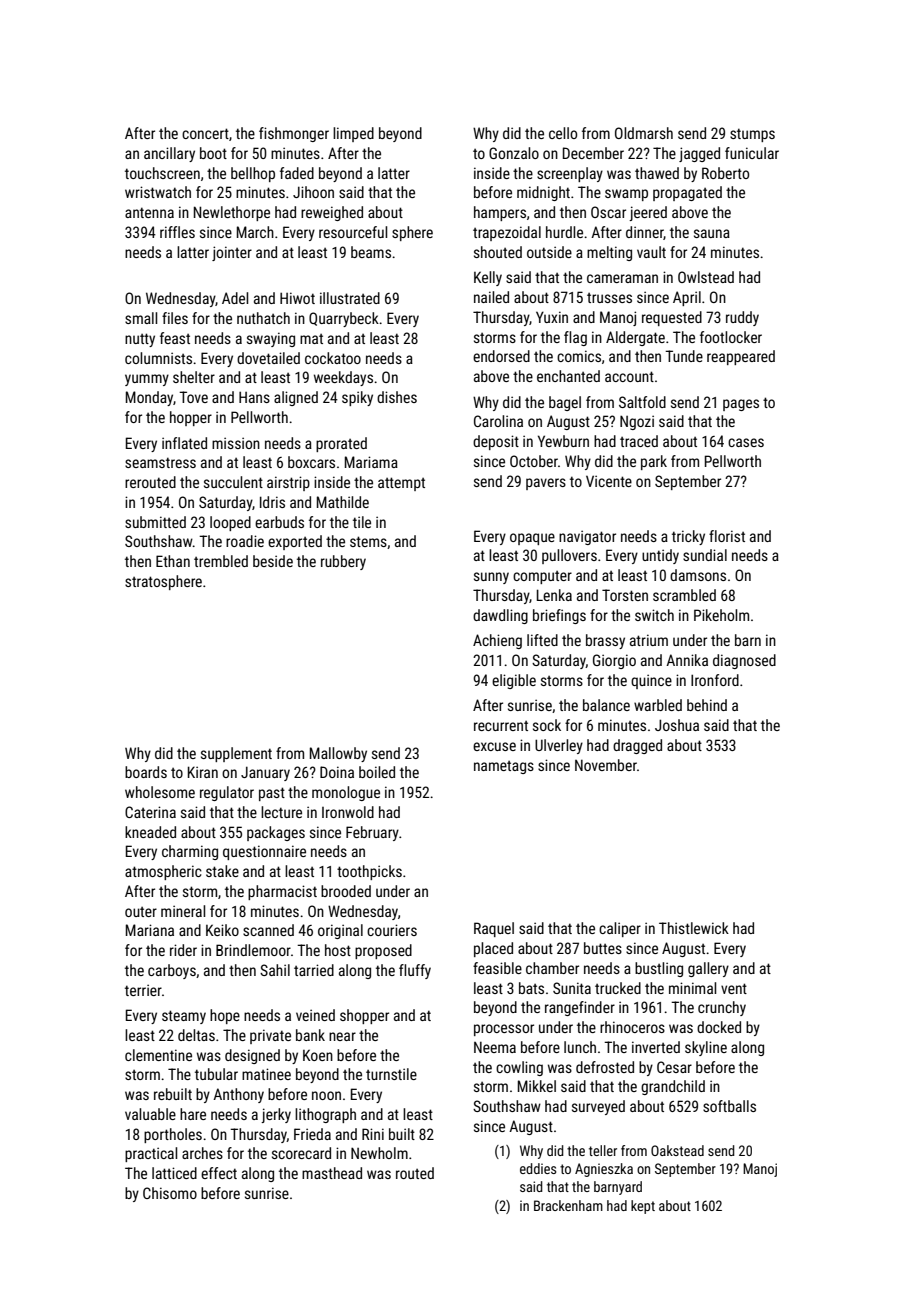 The image size is (908, 1316). I want to click on fishmonger, so click(294, 134).
